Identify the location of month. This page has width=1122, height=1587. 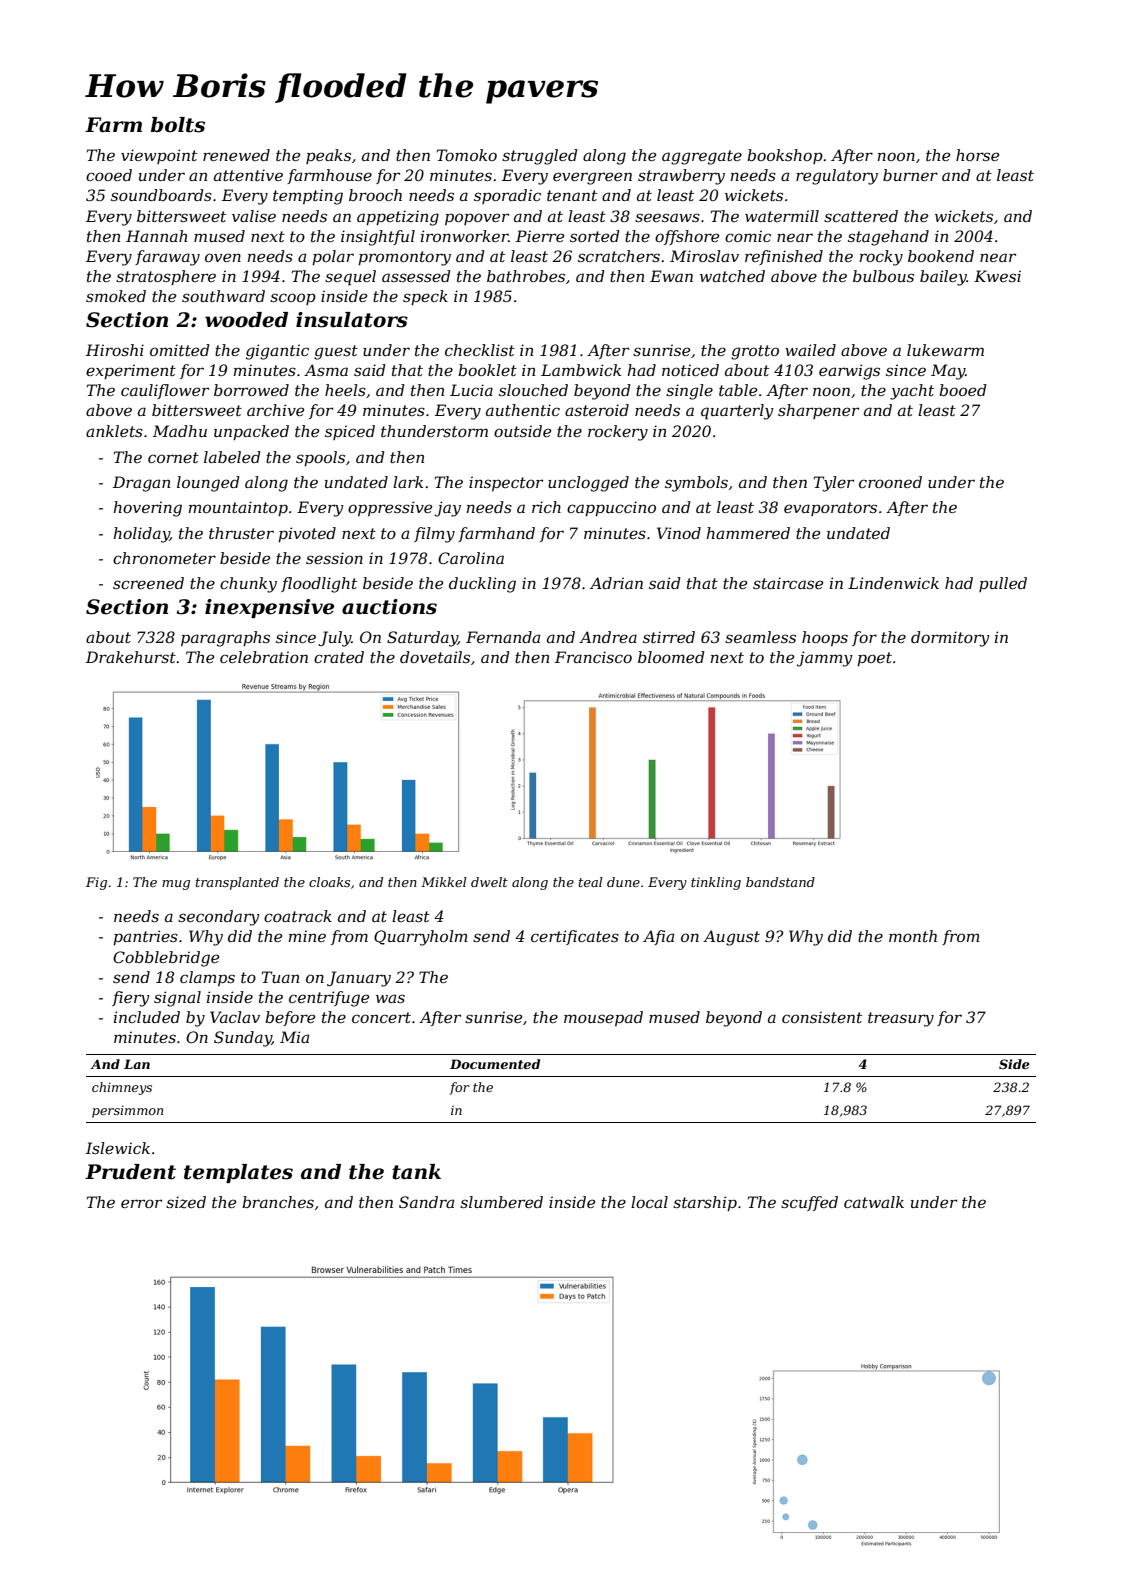
(913, 936).
